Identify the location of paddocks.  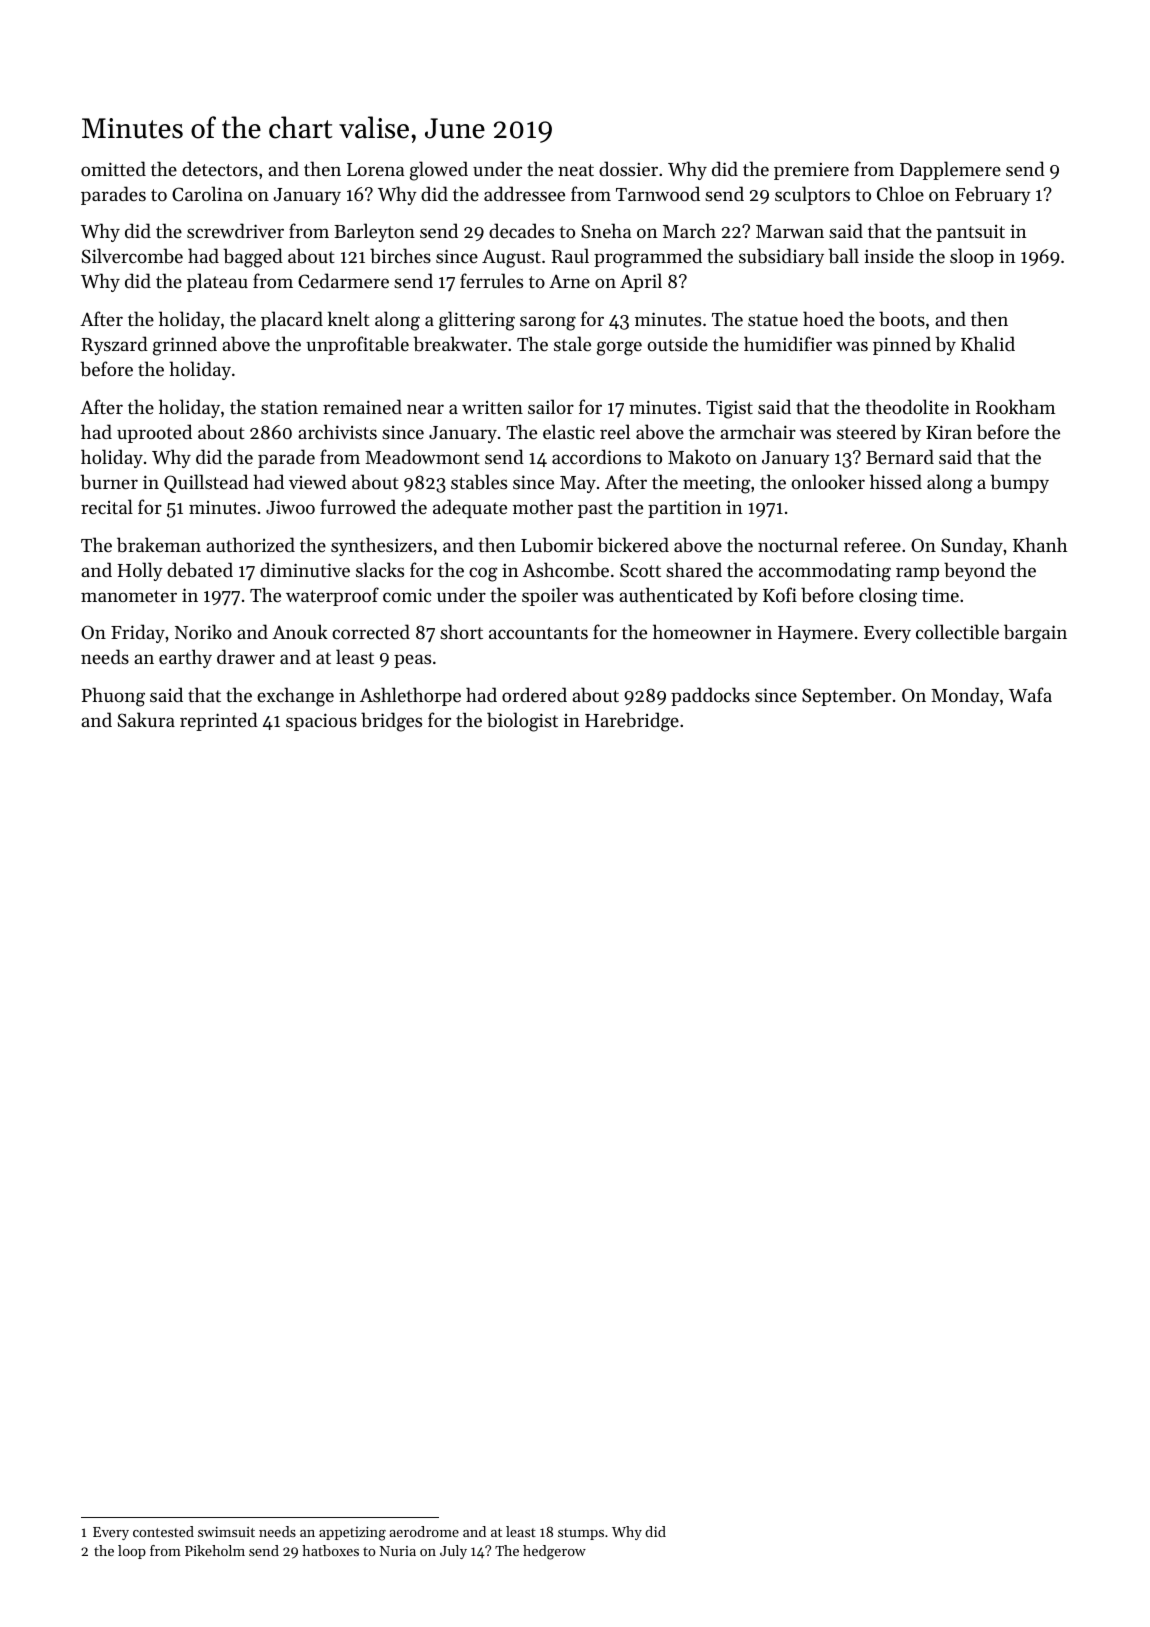
(710, 696).
